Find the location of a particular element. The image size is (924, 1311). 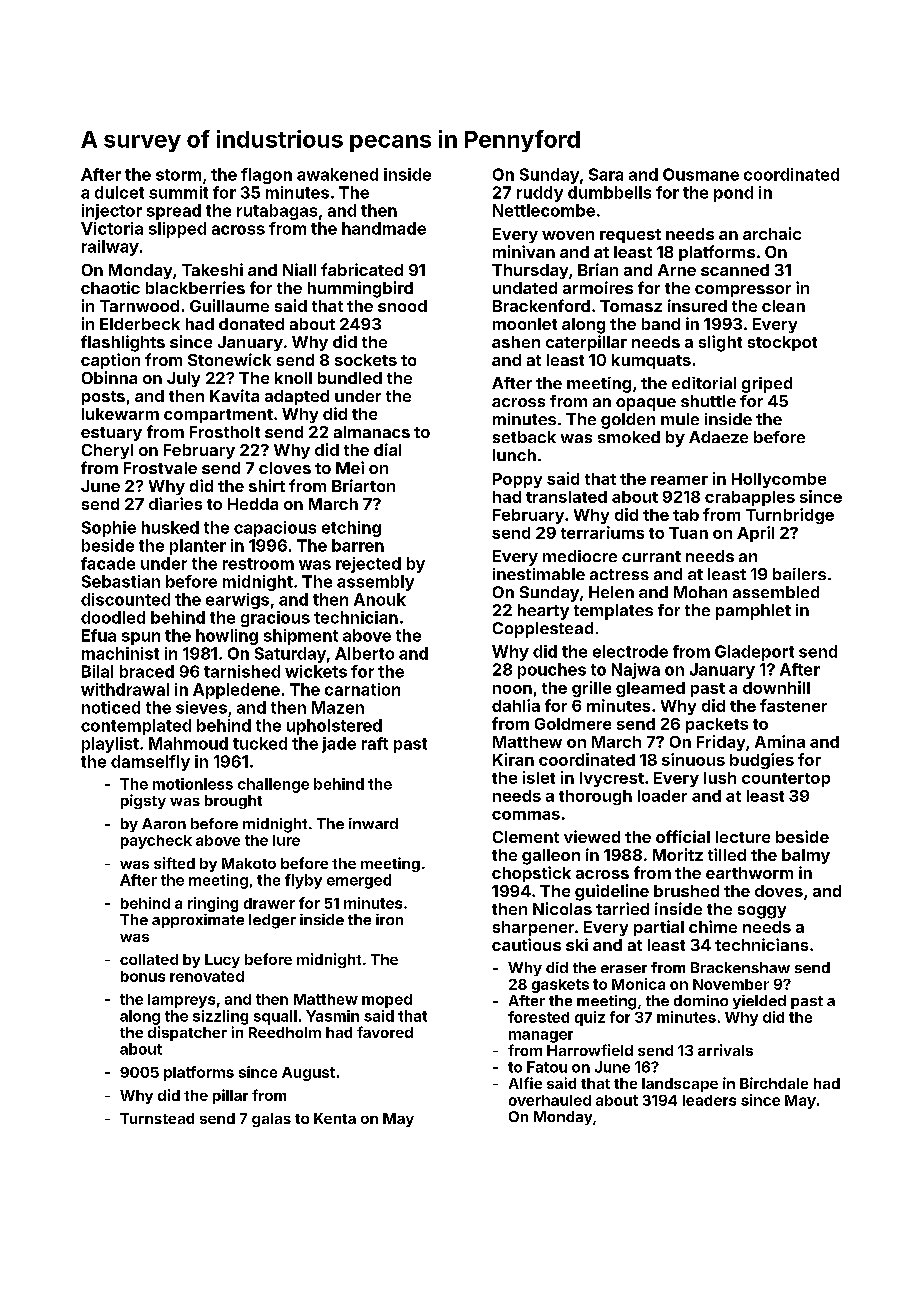

handmade is located at coordinates (384, 228).
